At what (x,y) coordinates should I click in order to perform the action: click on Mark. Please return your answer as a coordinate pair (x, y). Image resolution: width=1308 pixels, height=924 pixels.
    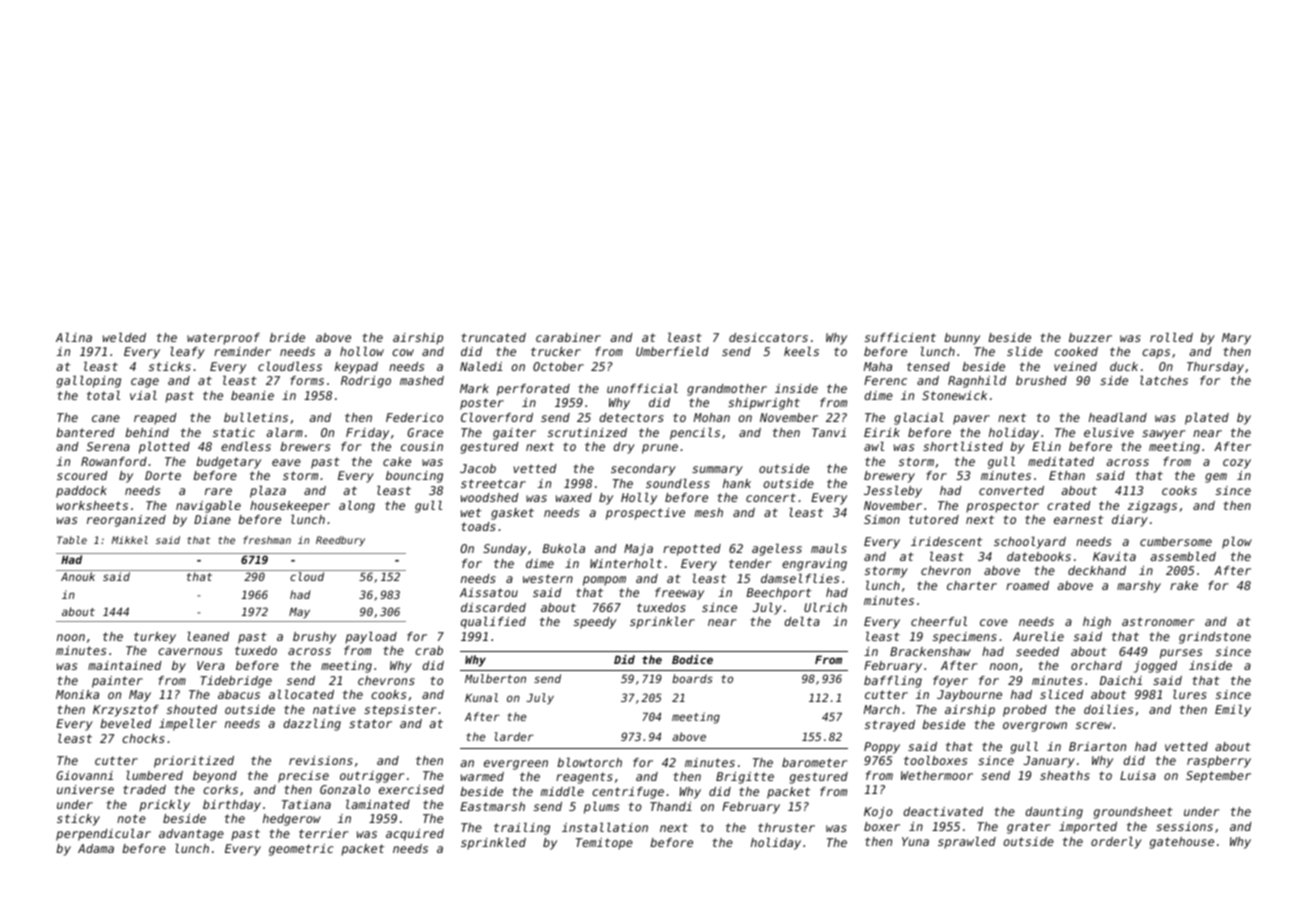
    Looking at the image, I should click on (474, 388).
